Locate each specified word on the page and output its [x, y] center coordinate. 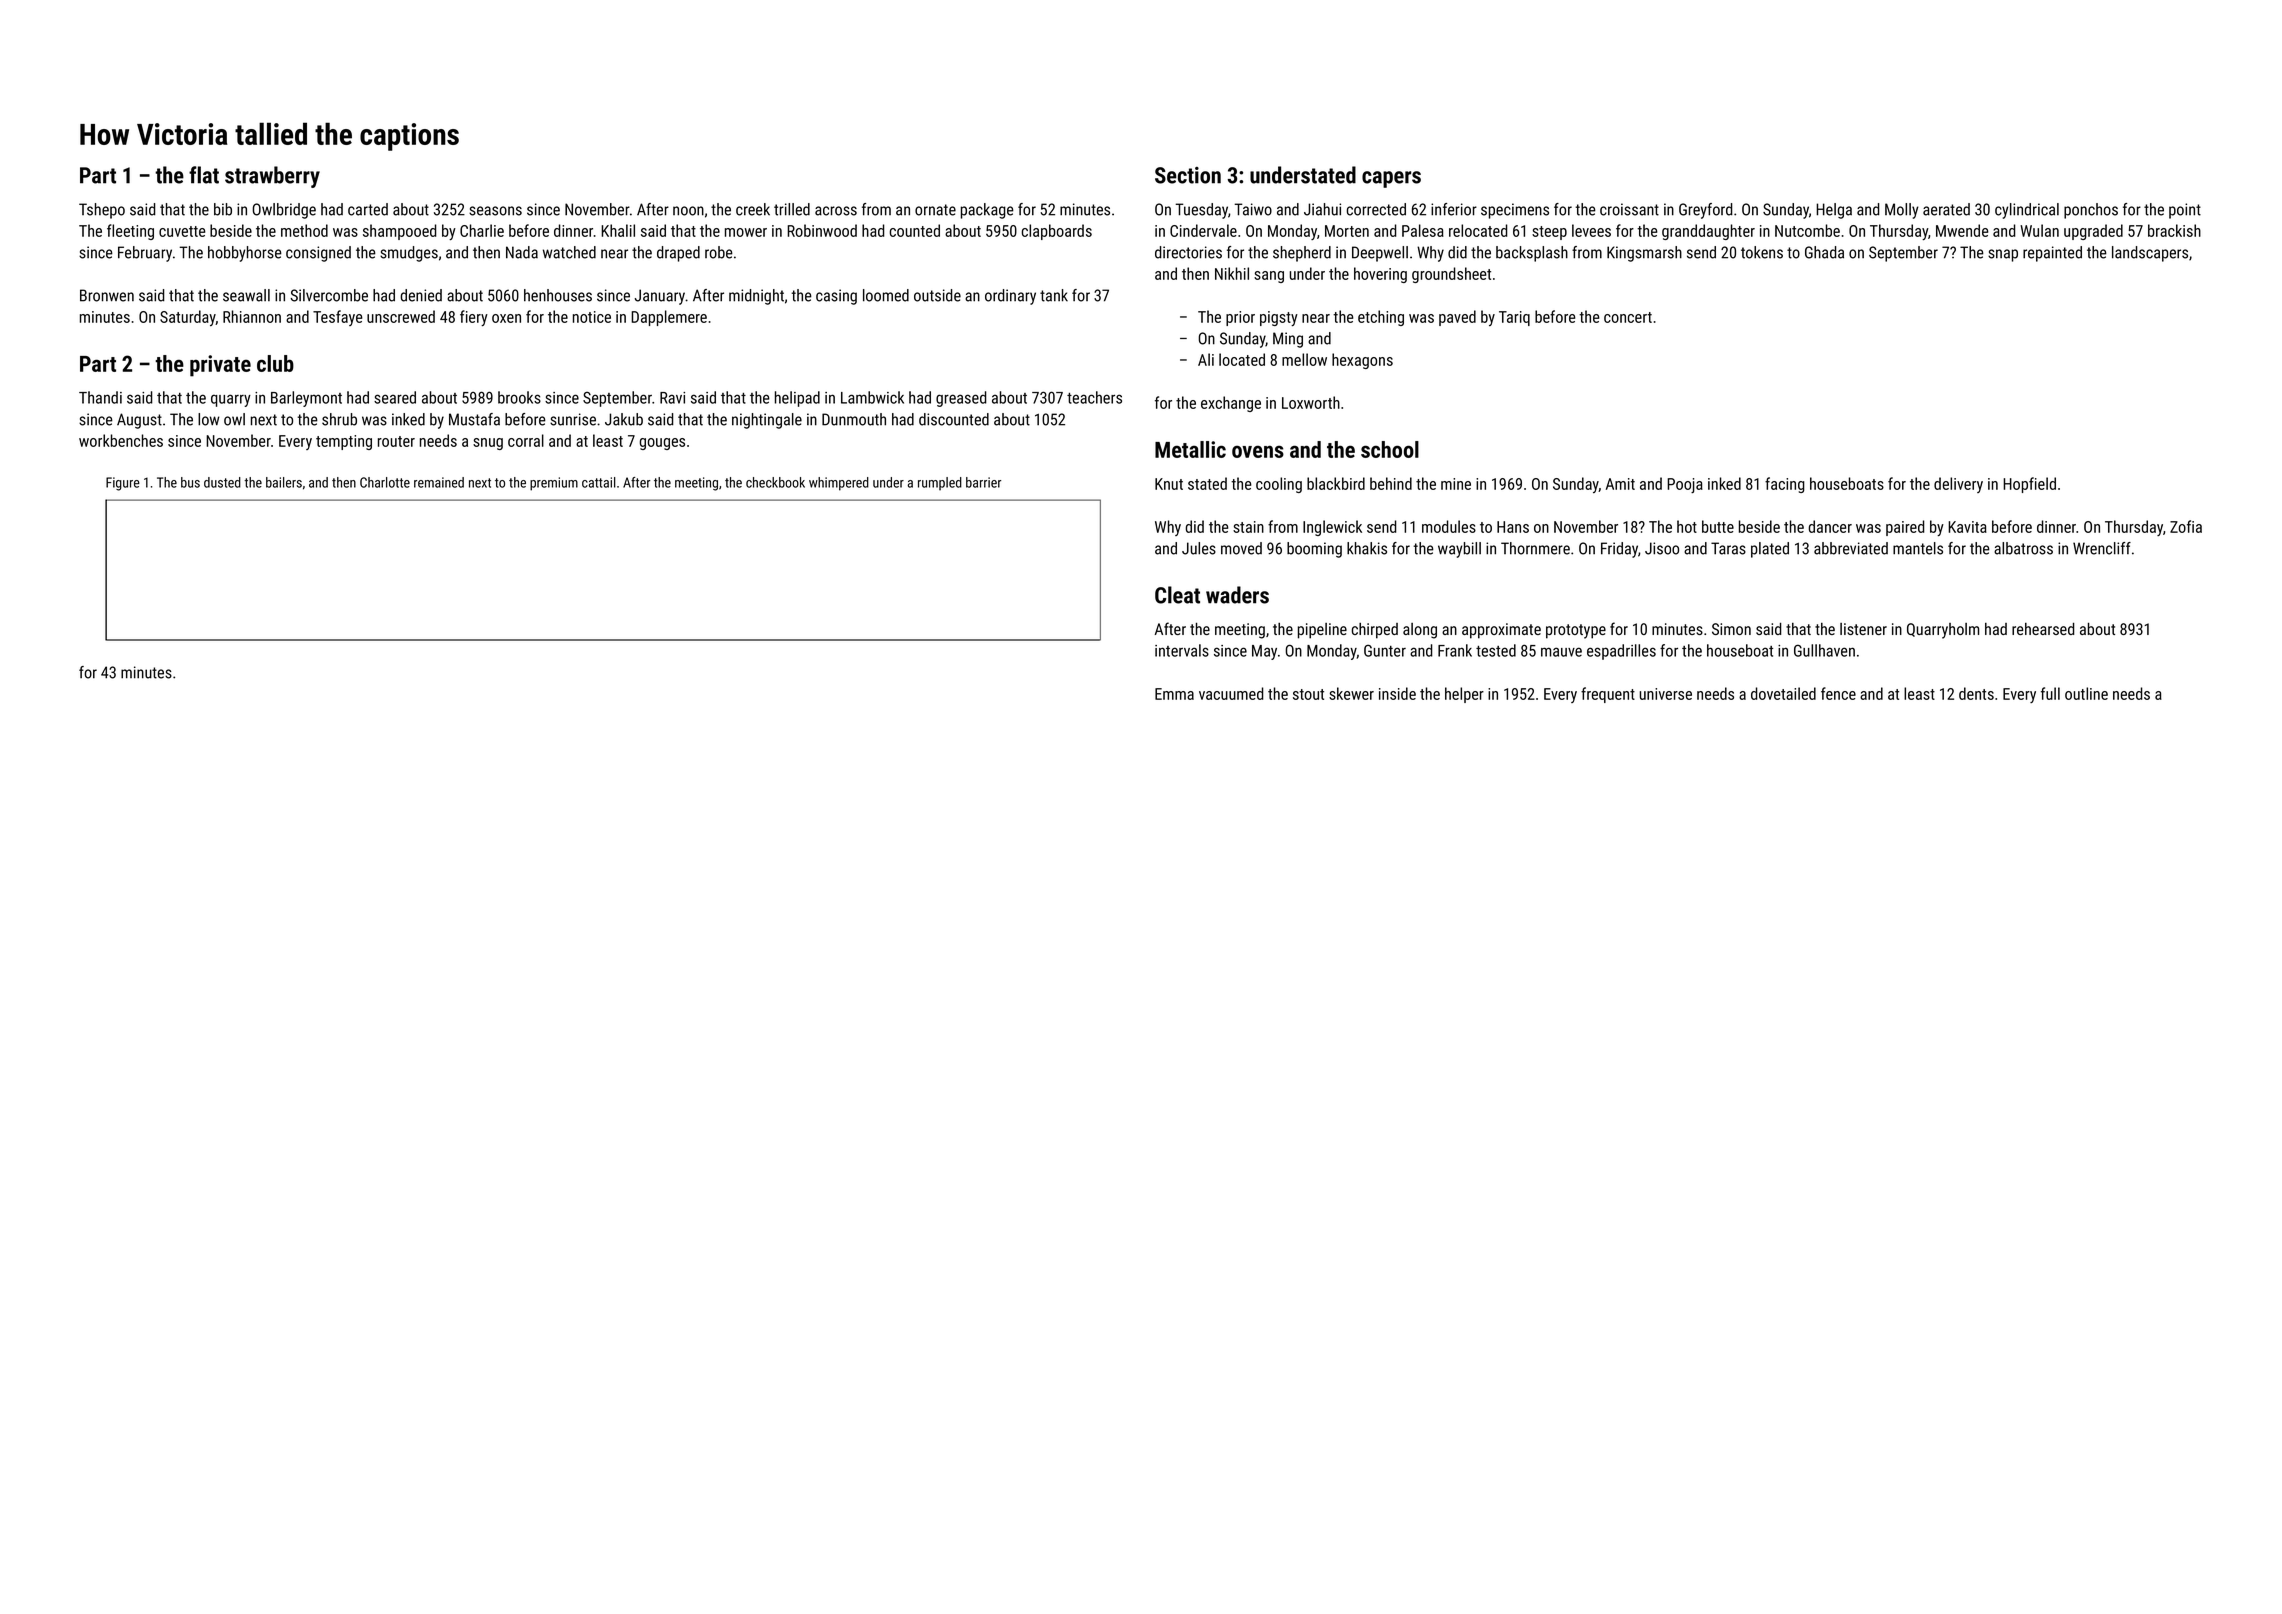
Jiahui [1322, 209]
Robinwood [822, 230]
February [145, 254]
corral [526, 440]
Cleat [1177, 595]
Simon [1731, 629]
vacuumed [1231, 693]
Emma [1174, 694]
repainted [2052, 254]
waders [1237, 595]
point [2185, 211]
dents [1976, 693]
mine [1456, 484]
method [304, 230]
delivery [1958, 485]
